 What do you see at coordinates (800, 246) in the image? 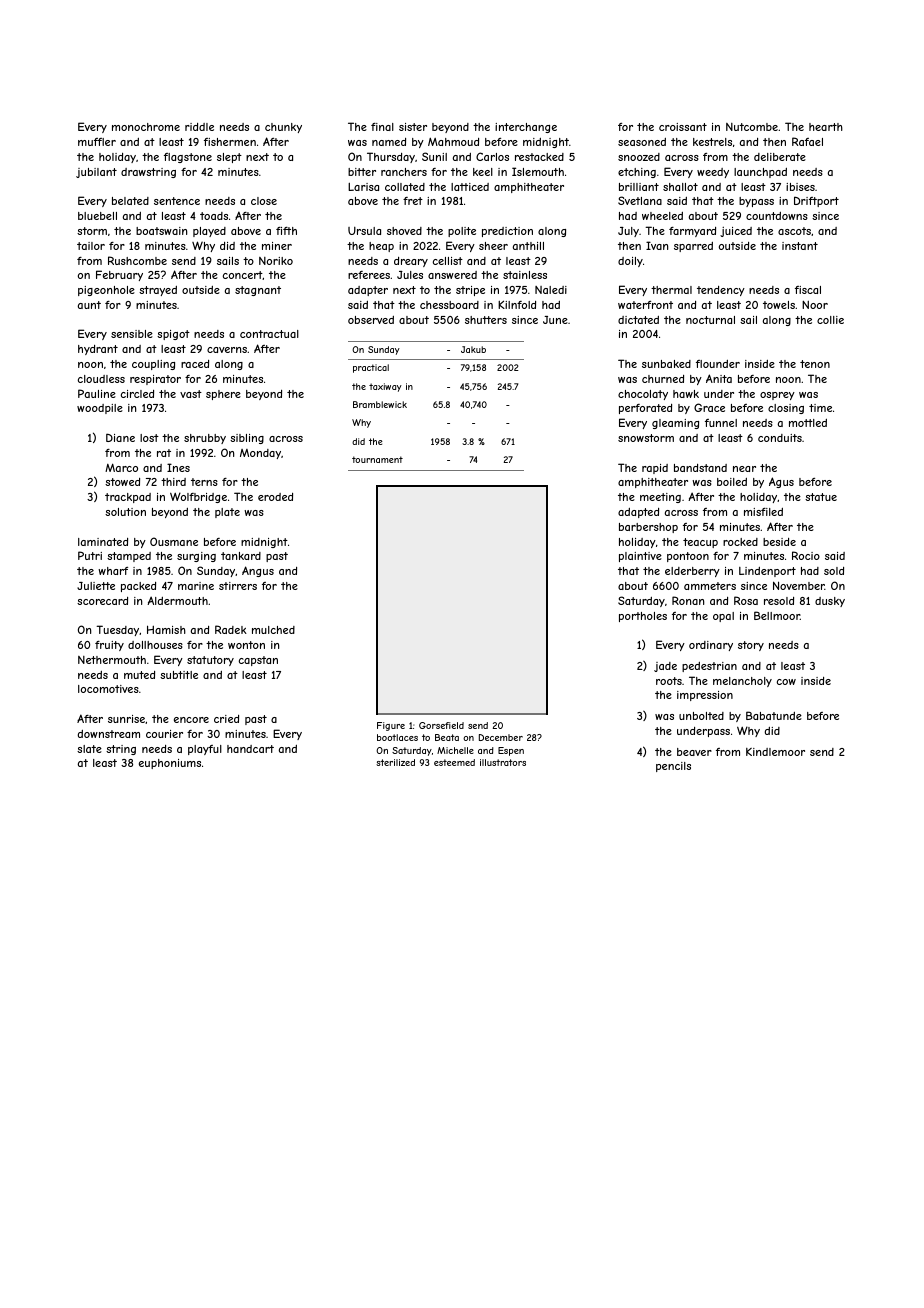
I see `instant` at bounding box center [800, 246].
